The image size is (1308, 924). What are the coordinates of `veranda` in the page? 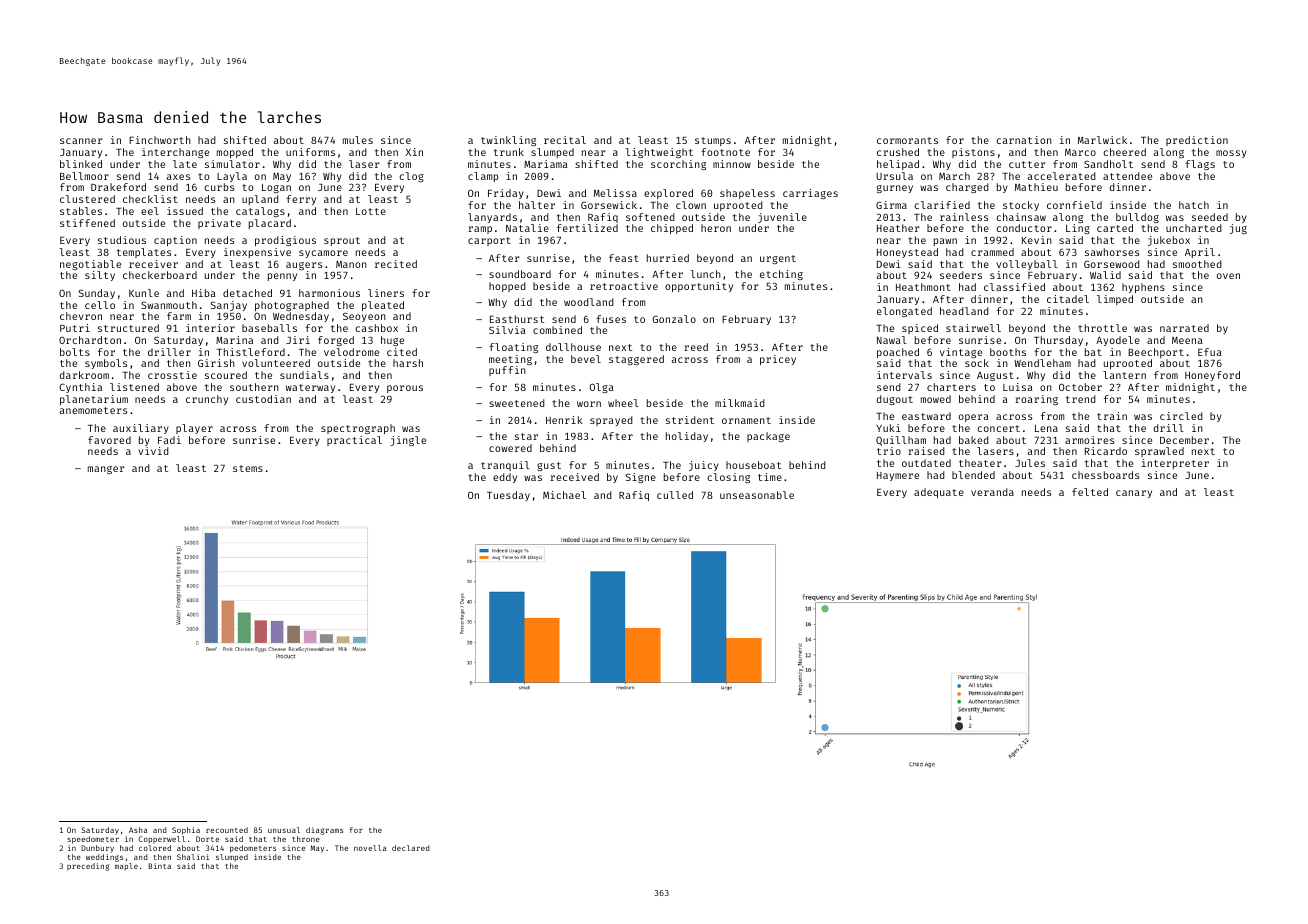 It's located at (992, 492).
